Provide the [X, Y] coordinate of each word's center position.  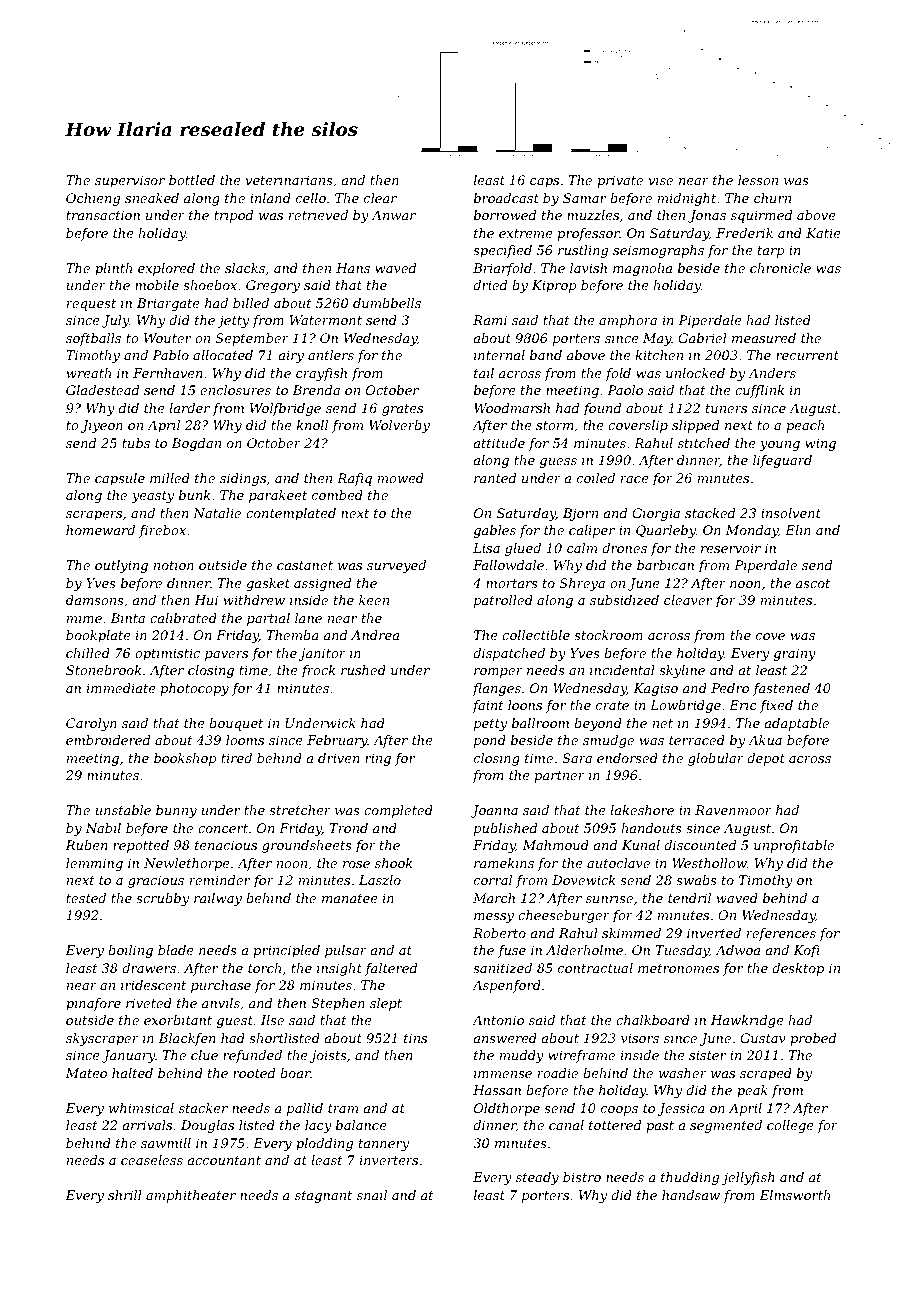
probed [813, 1039]
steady [537, 1178]
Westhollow [709, 863]
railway [218, 899]
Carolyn [91, 724]
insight [339, 969]
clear [380, 198]
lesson [758, 180]
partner [559, 777]
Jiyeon [102, 426]
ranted [495, 478]
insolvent [791, 513]
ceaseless [152, 1160]
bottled [192, 180]
